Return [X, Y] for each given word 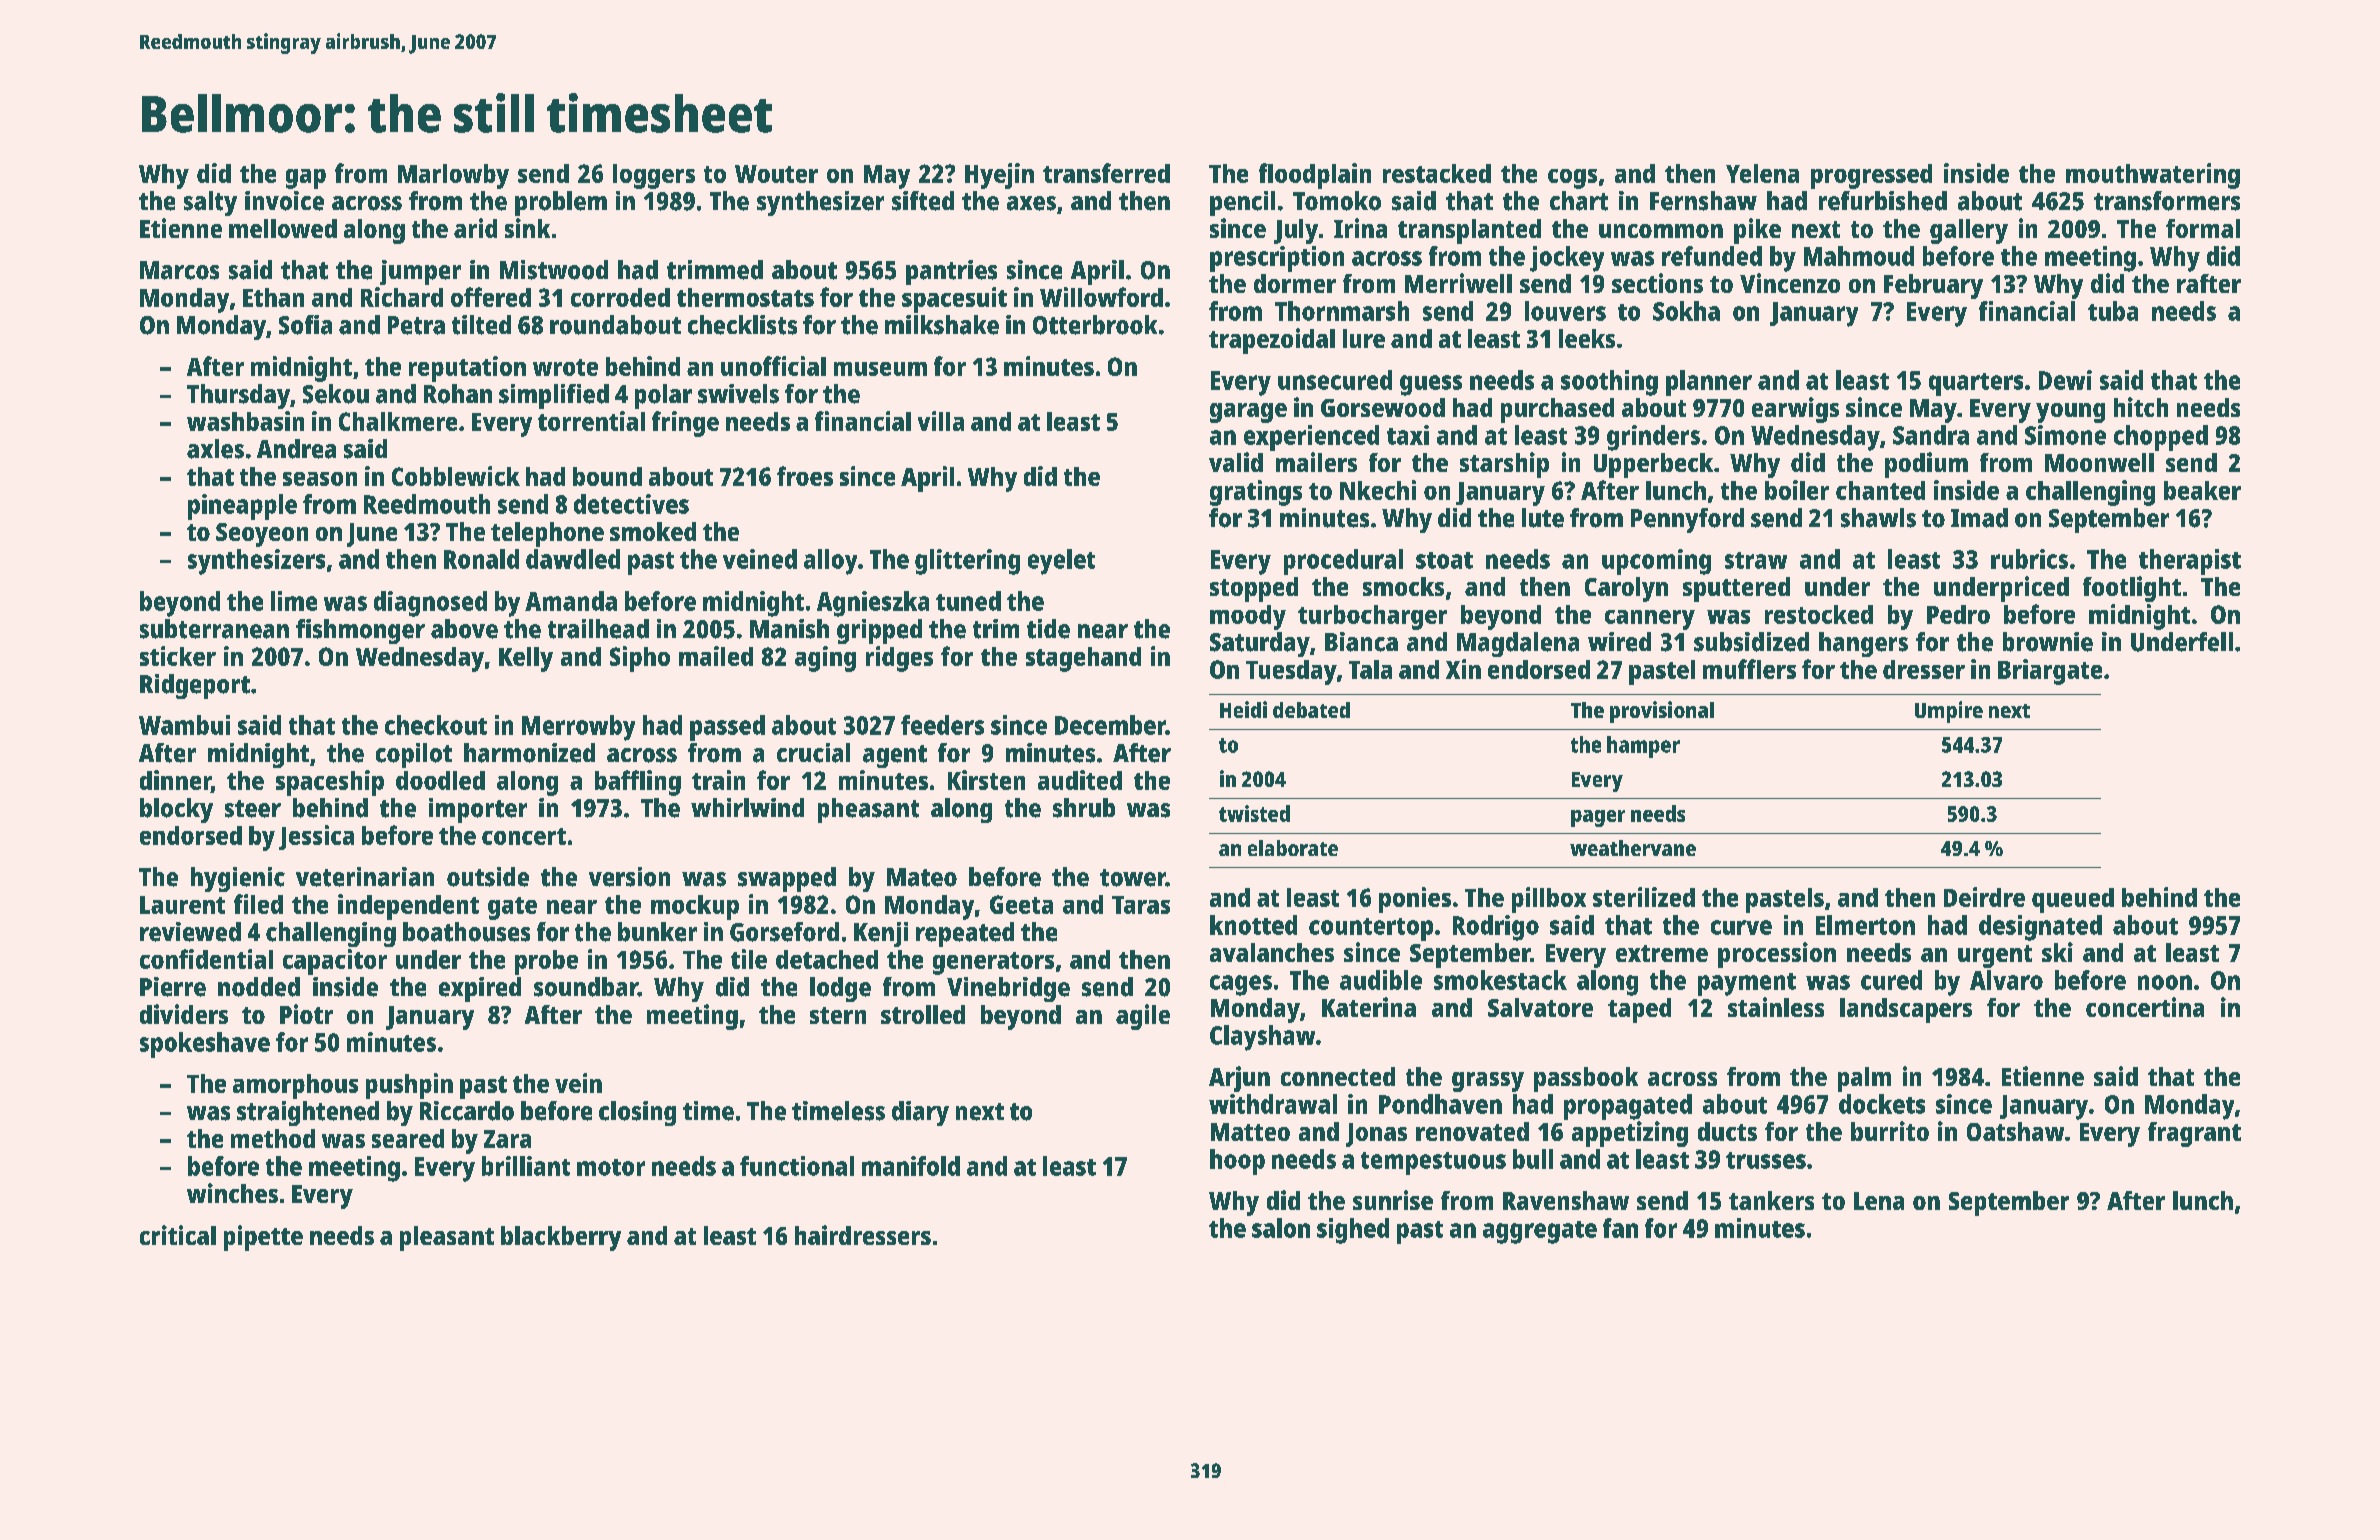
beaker [2202, 490]
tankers [1771, 1200]
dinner [175, 780]
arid [475, 228]
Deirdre [1984, 897]
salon [1281, 1228]
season [320, 479]
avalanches [1272, 952]
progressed [1871, 176]
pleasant [447, 1238]
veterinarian [365, 877]
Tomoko [1337, 201]
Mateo [922, 877]
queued [2073, 900]
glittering [967, 562]
